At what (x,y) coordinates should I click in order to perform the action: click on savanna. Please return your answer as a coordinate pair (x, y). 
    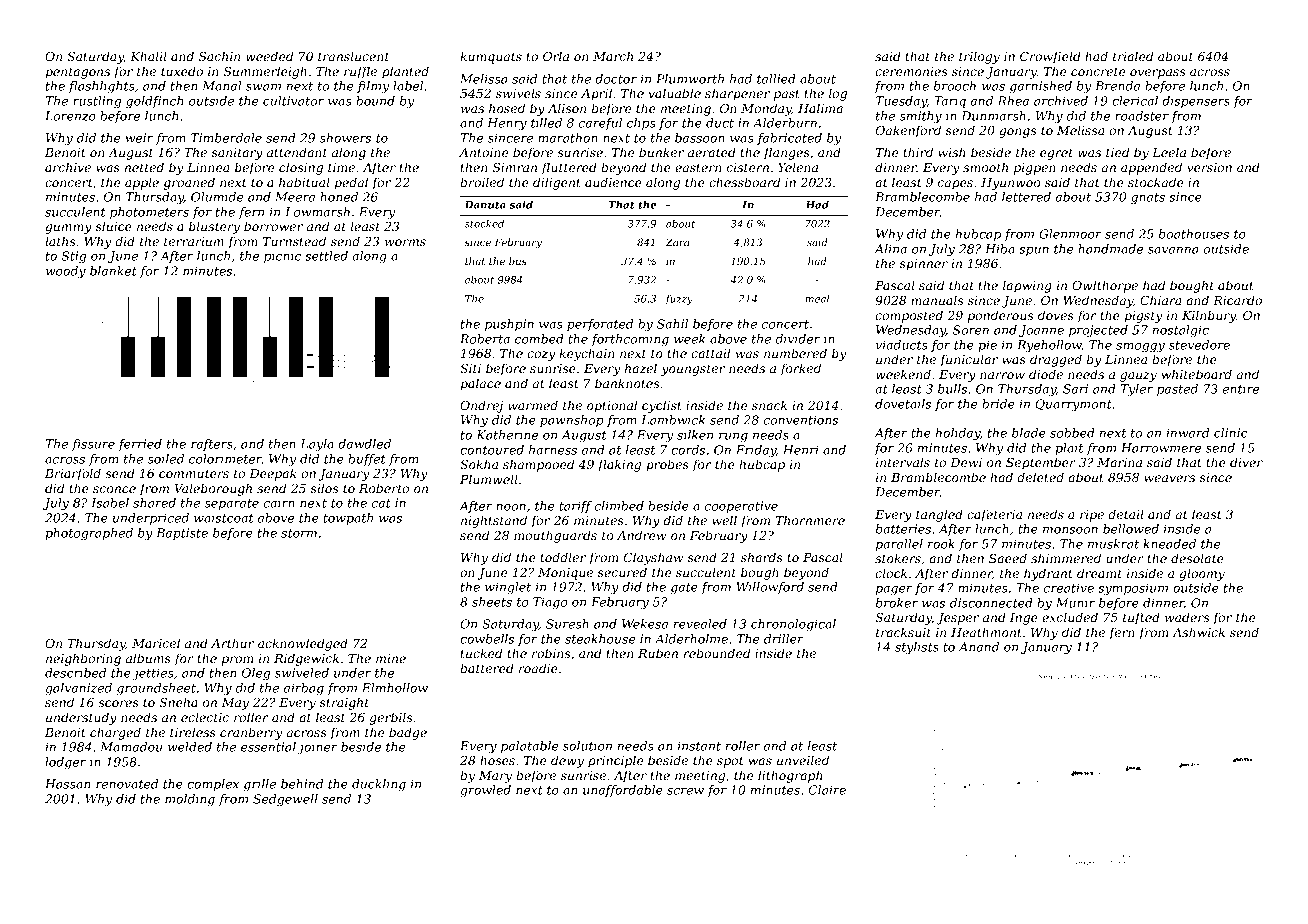
    Looking at the image, I should click on (1173, 250).
